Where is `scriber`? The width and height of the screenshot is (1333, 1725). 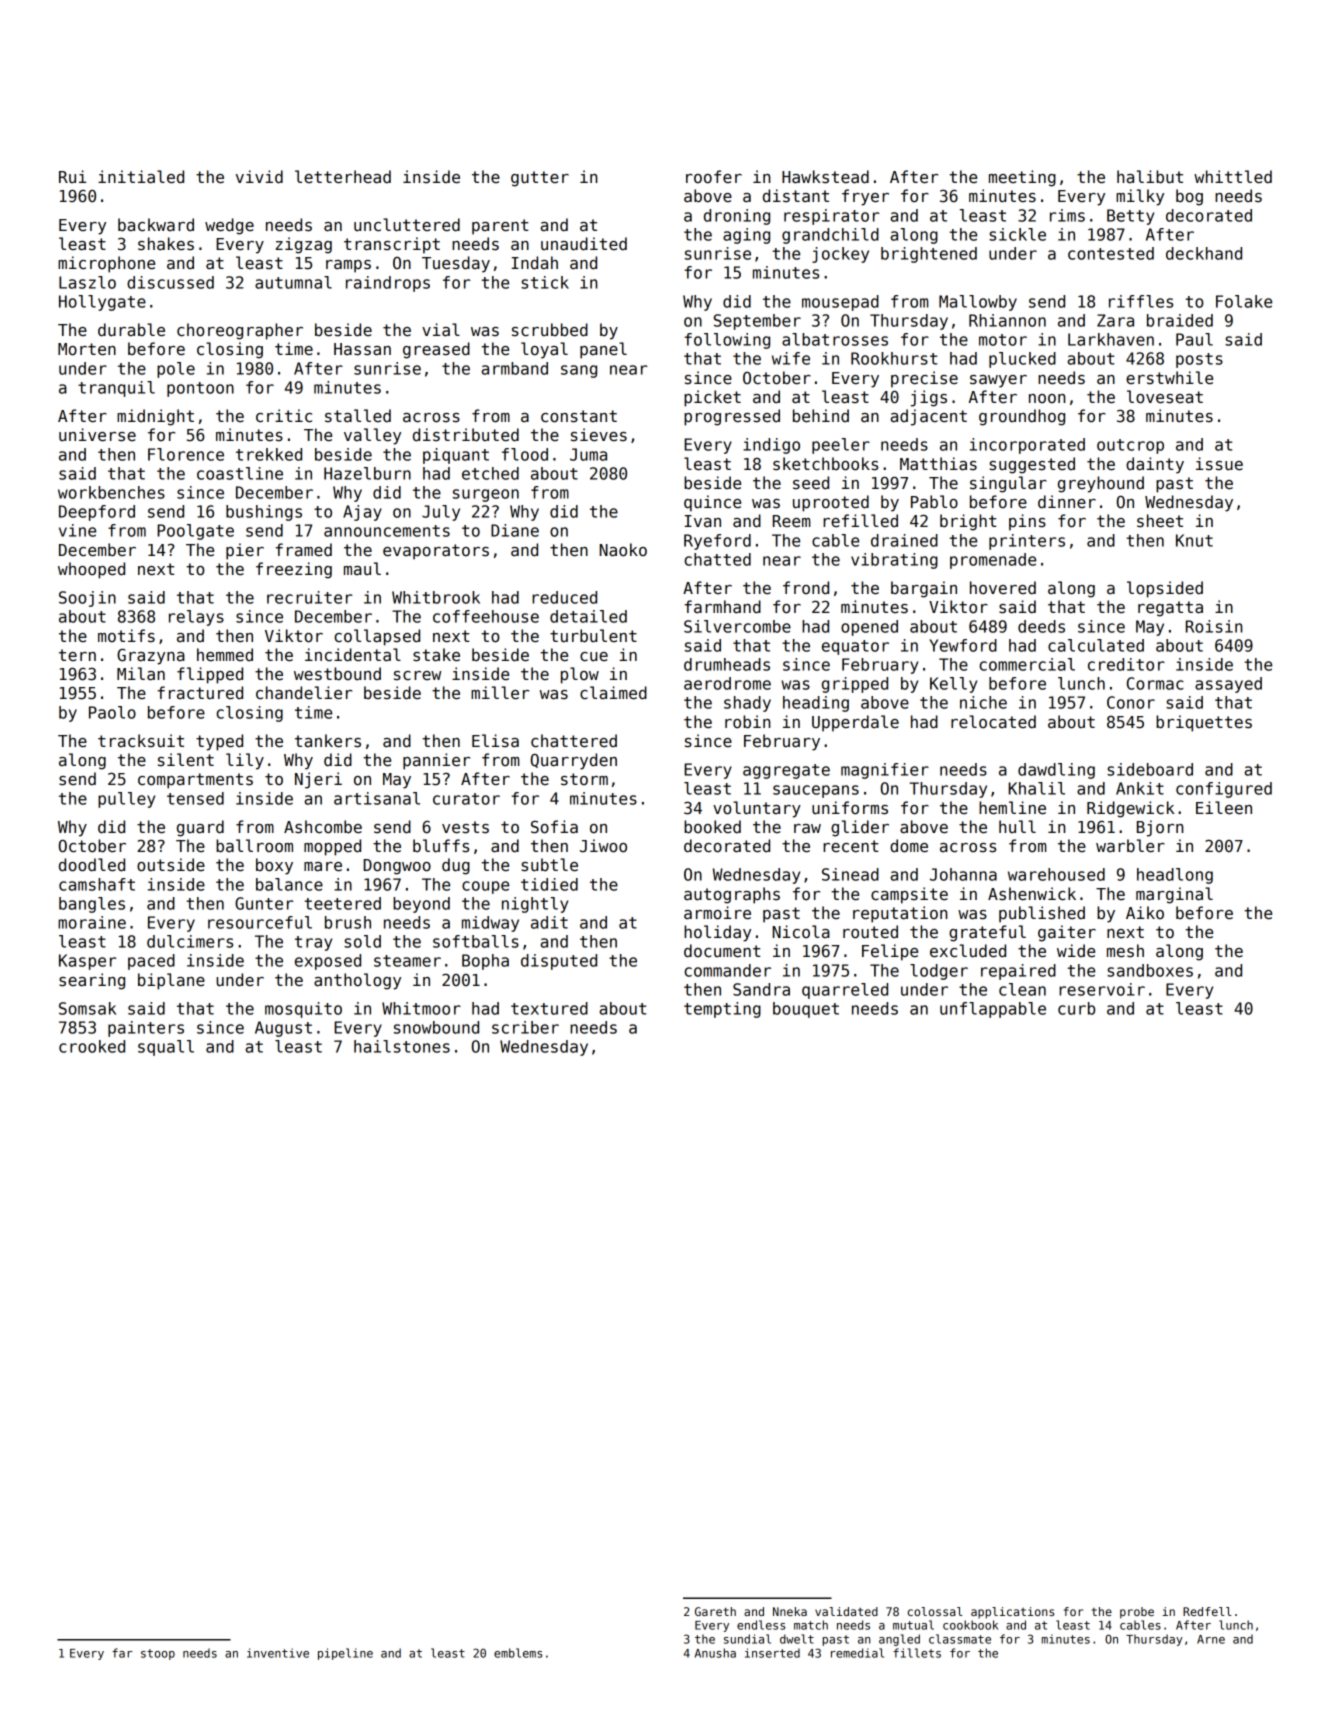 scriber is located at coordinates (525, 1027).
